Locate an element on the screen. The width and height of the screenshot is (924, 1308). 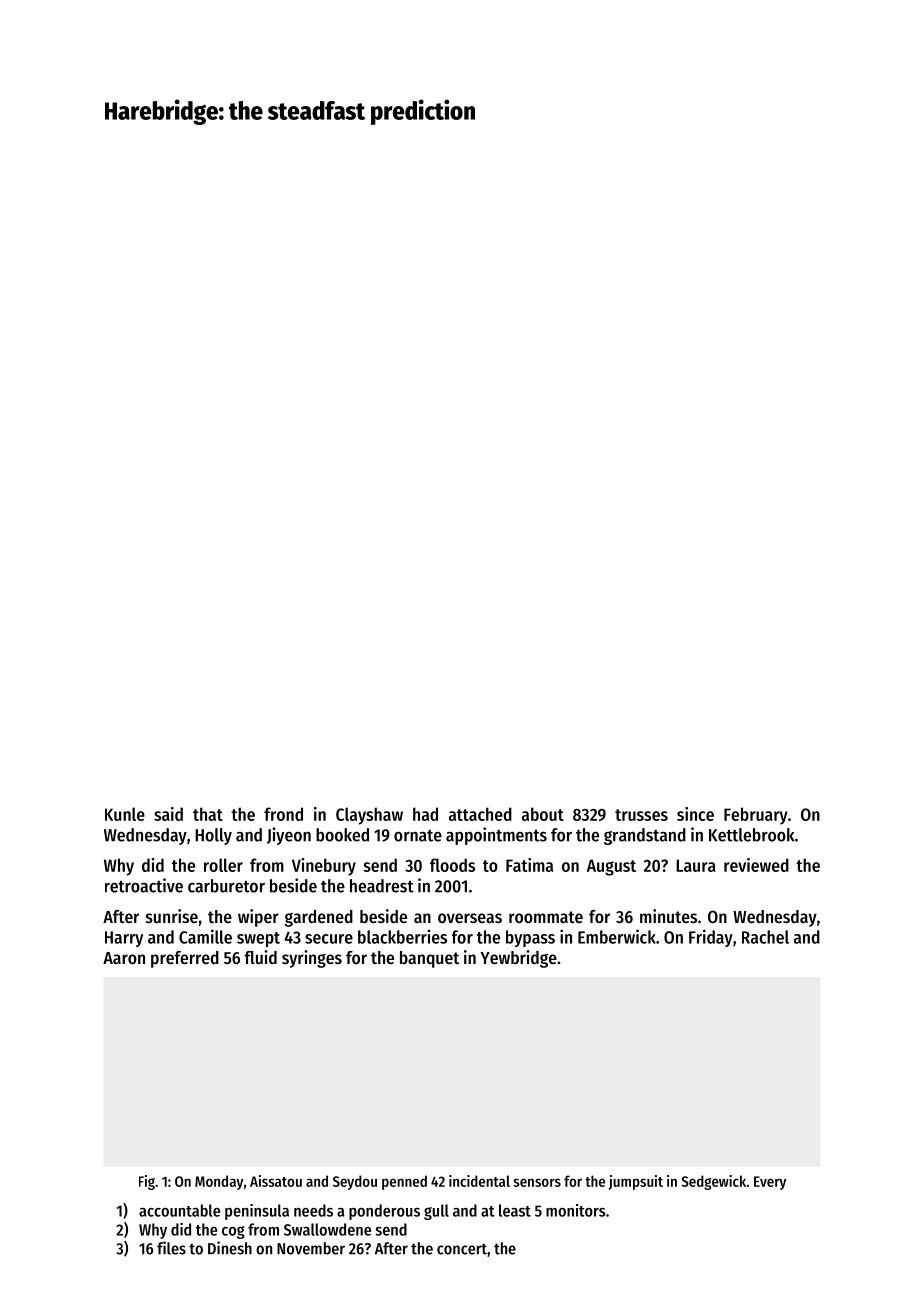
since is located at coordinates (695, 814).
